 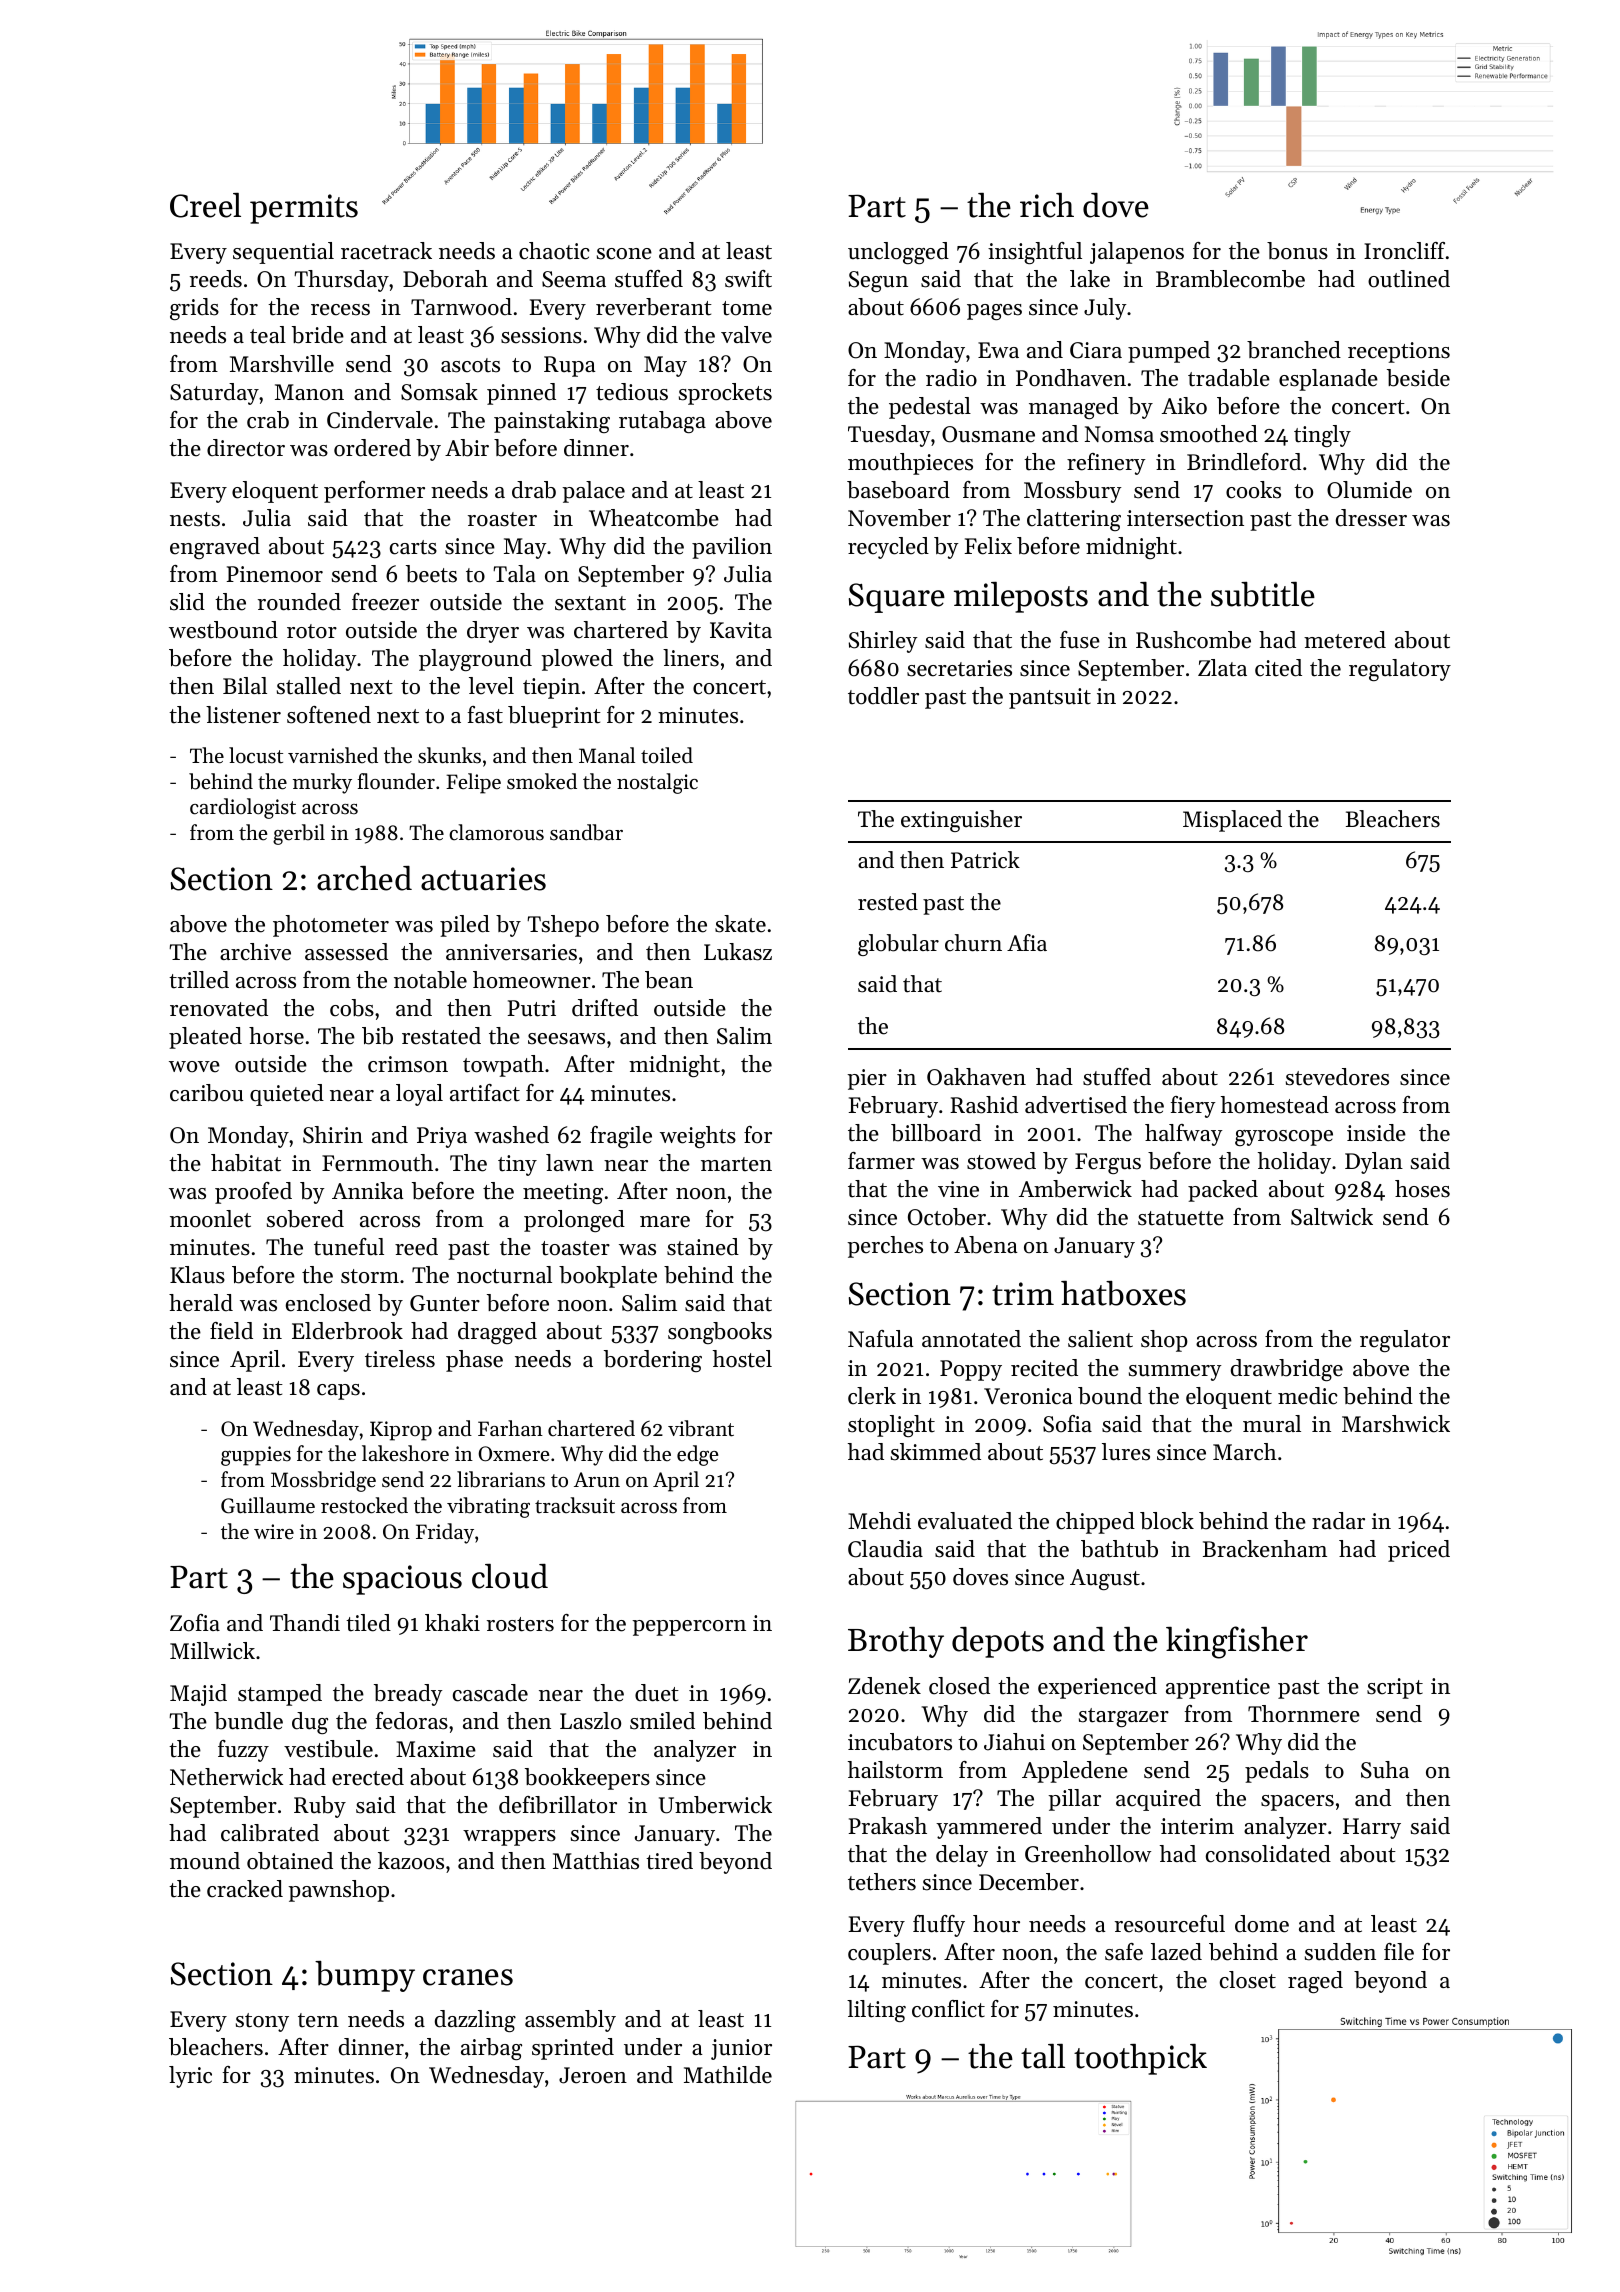 I want to click on clamorous, so click(x=496, y=832).
